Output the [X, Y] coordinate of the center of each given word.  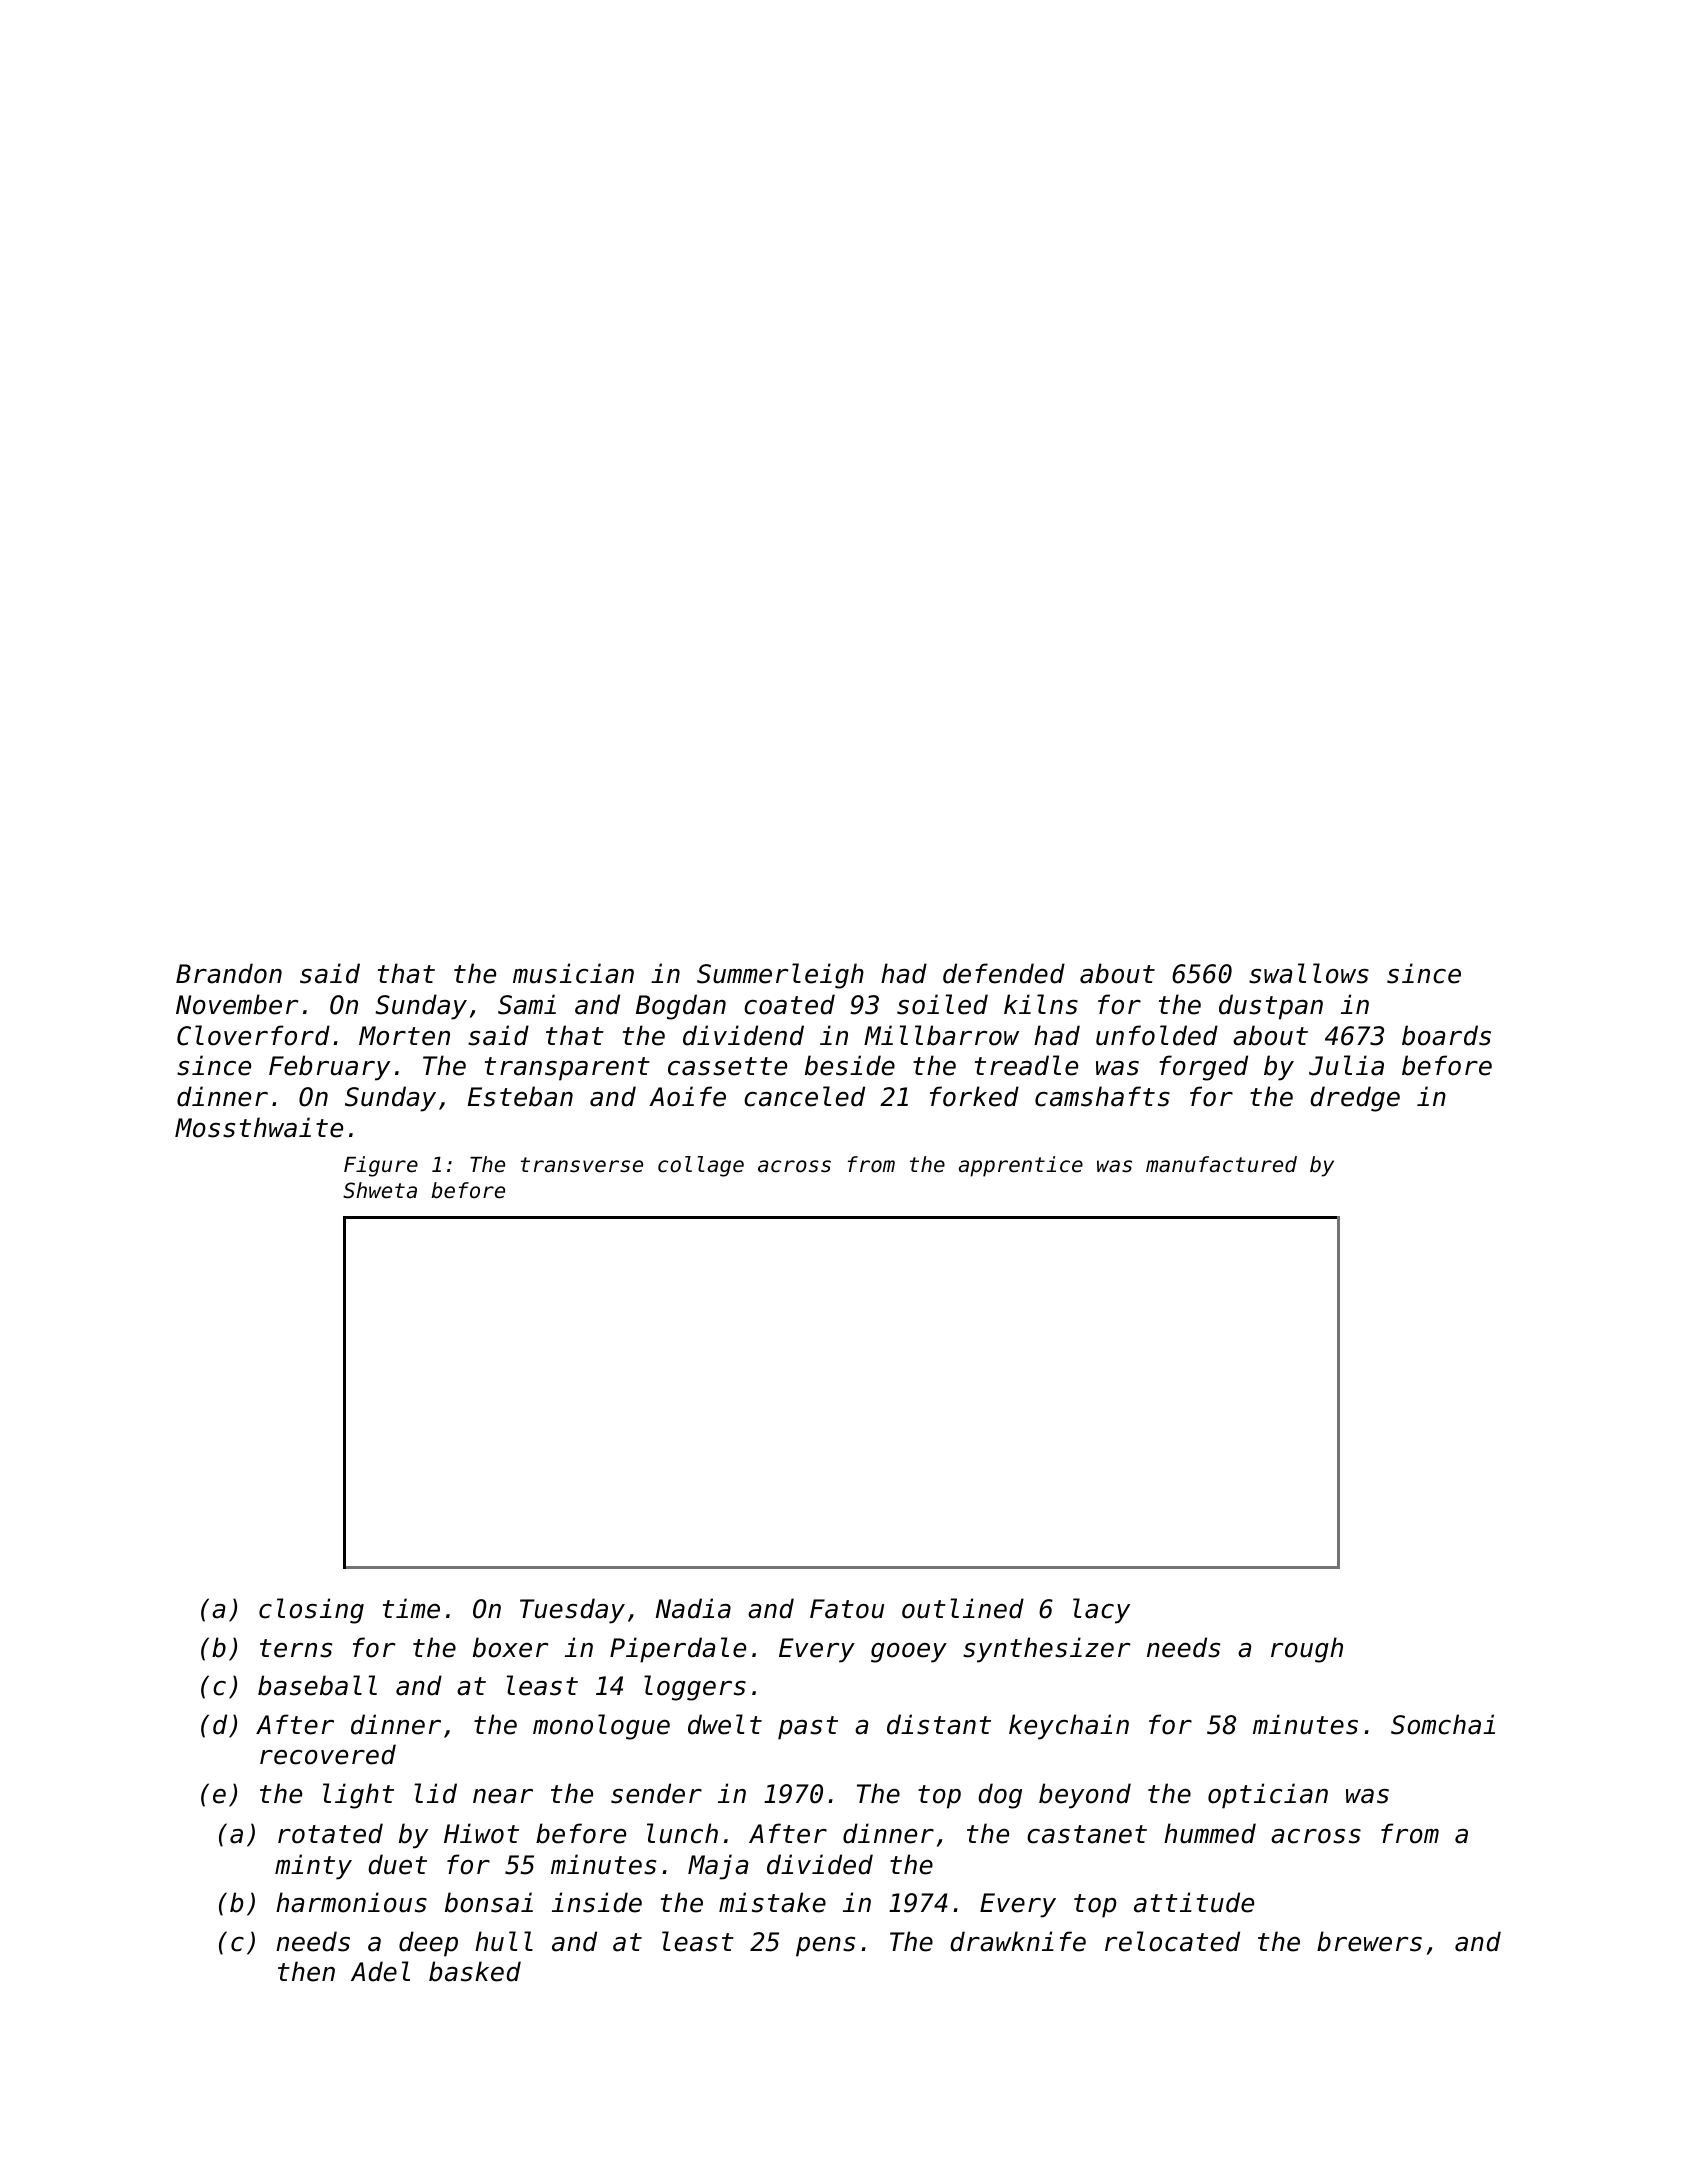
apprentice [1021, 1166]
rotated [330, 1833]
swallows [1309, 973]
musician [573, 973]
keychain [1069, 1727]
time [411, 1608]
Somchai [1443, 1724]
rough [1307, 1650]
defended [1004, 973]
